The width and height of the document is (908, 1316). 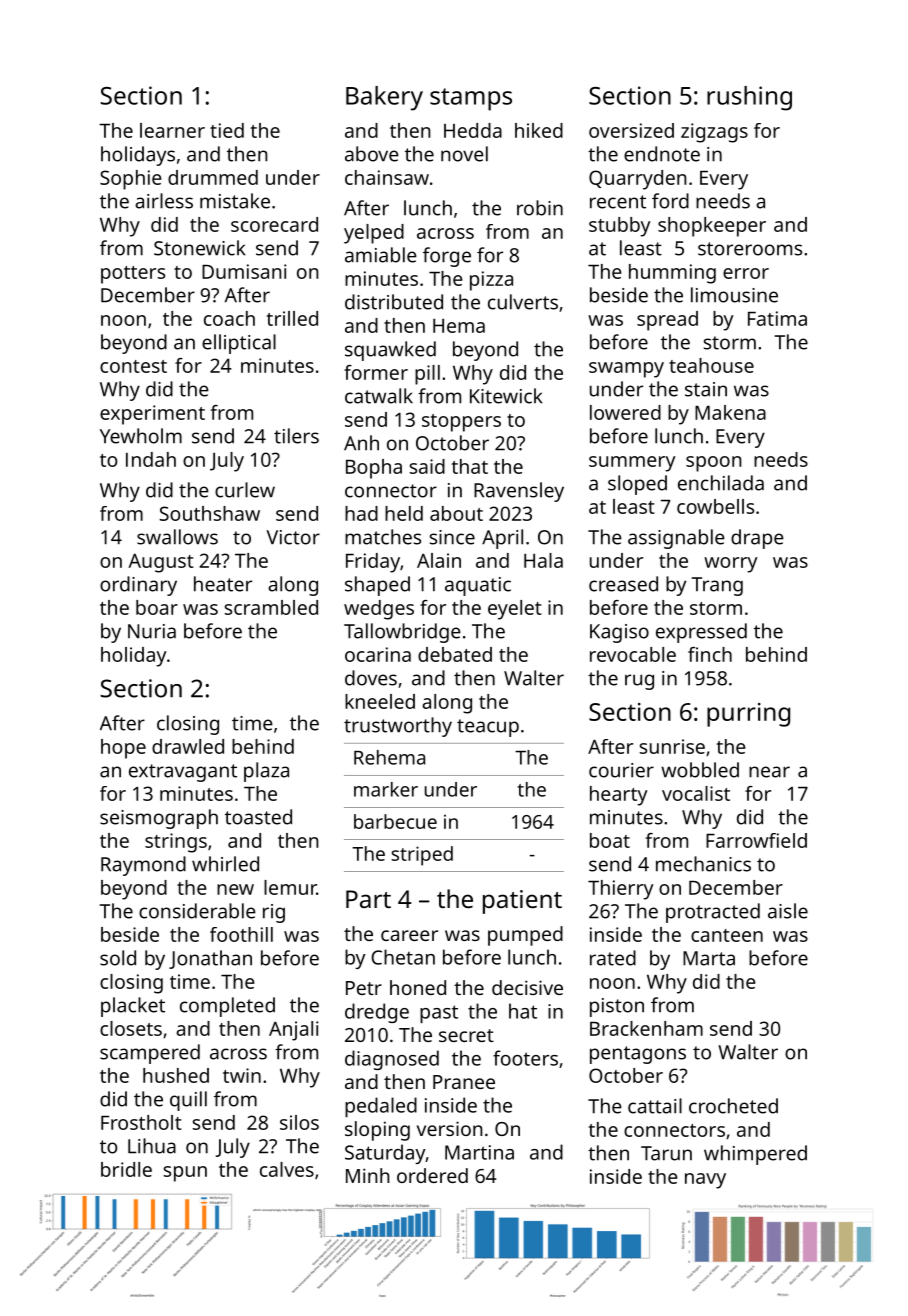 I want to click on vocalist, so click(x=696, y=793).
